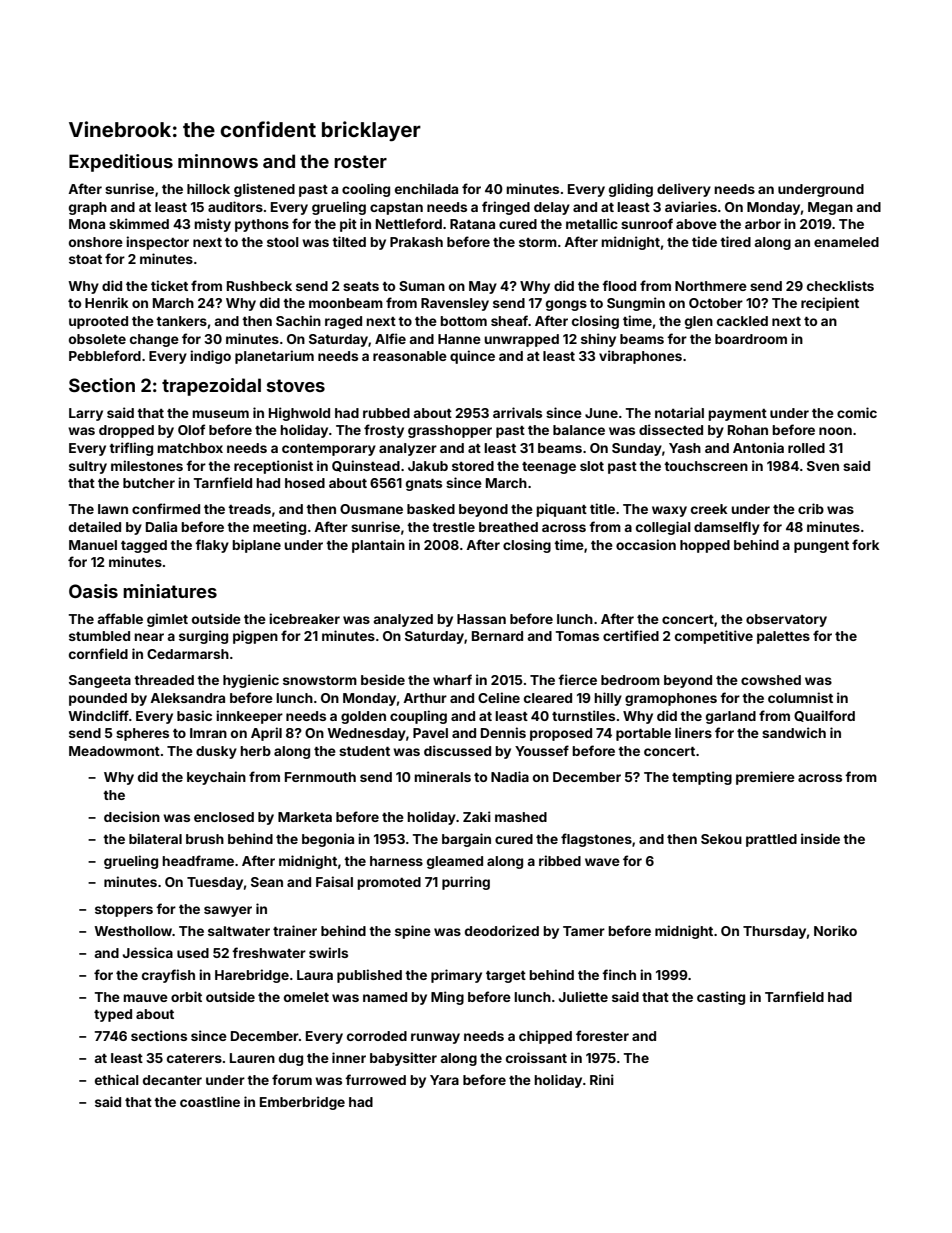 This document has height=1233, width=952. I want to click on Expeditious, so click(121, 163).
